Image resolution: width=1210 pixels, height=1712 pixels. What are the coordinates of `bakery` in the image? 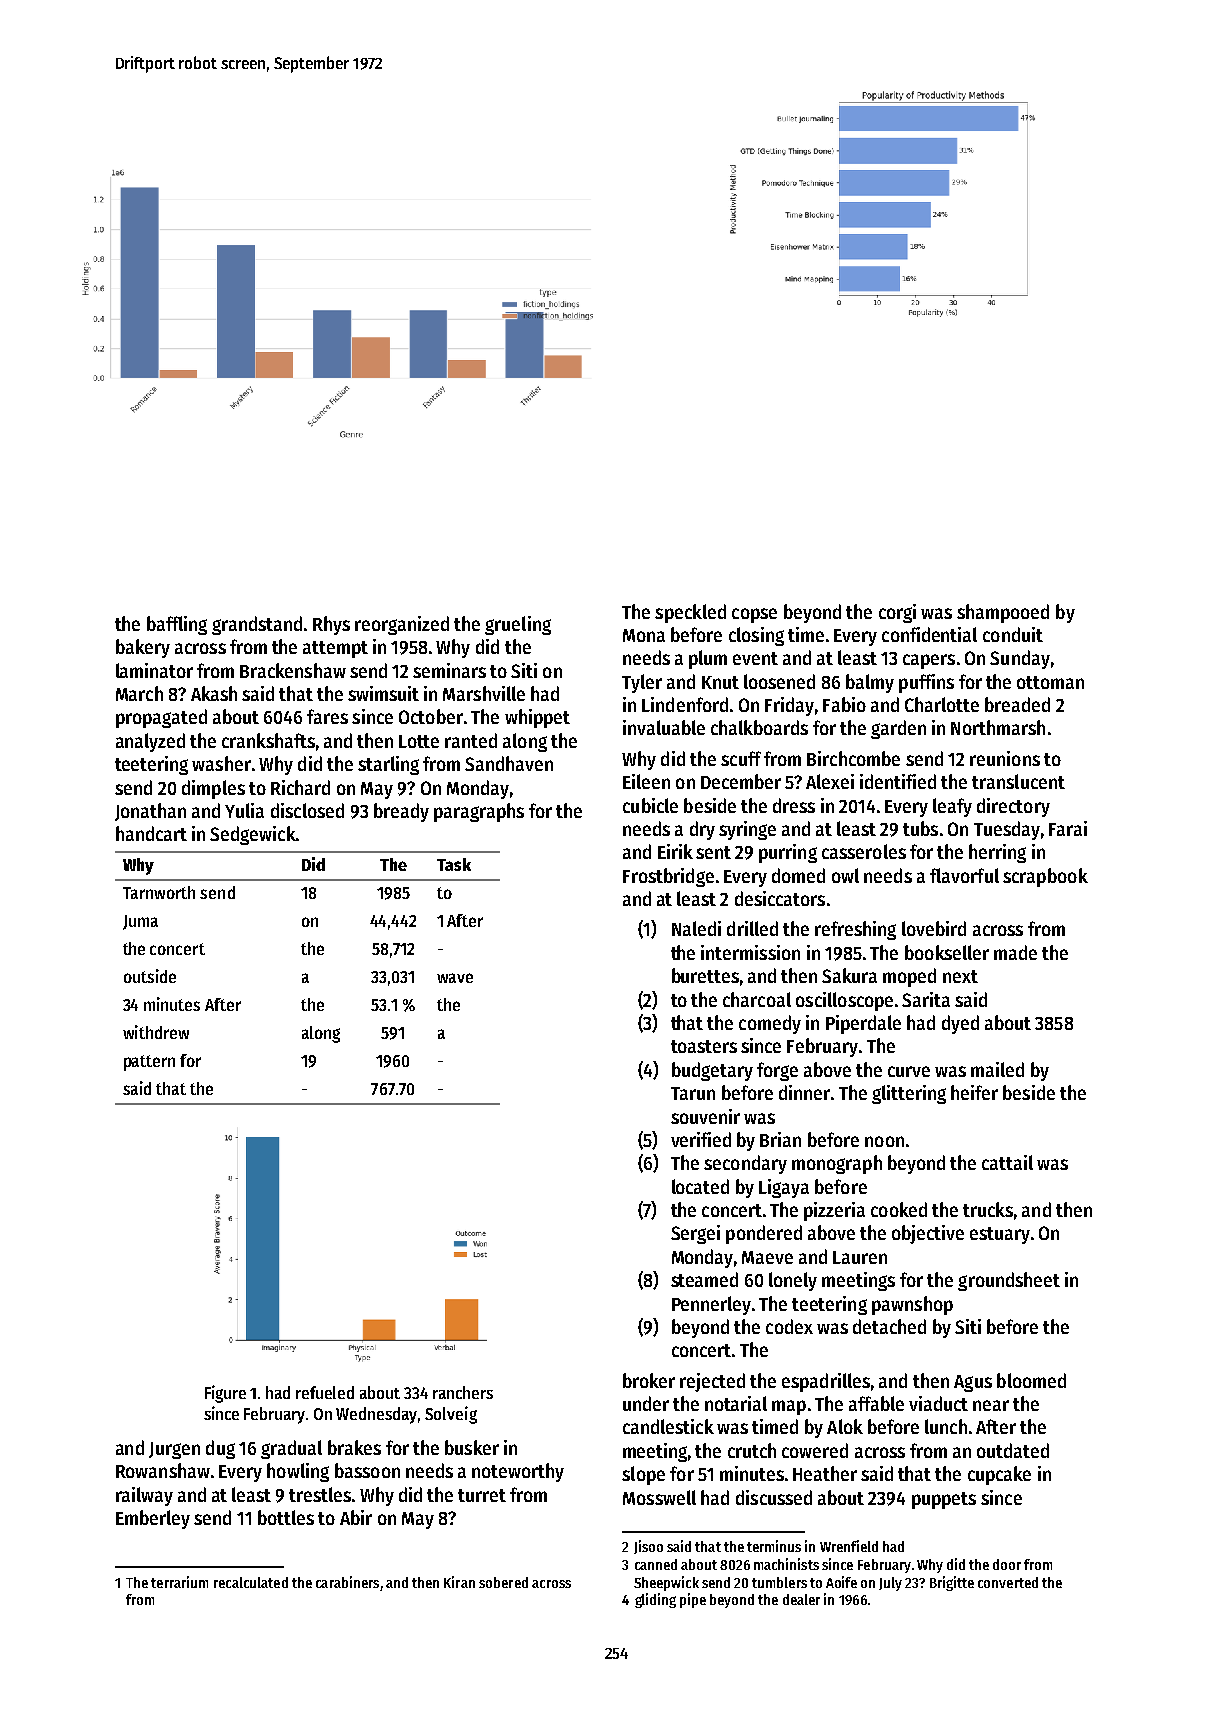 It's located at (143, 648).
